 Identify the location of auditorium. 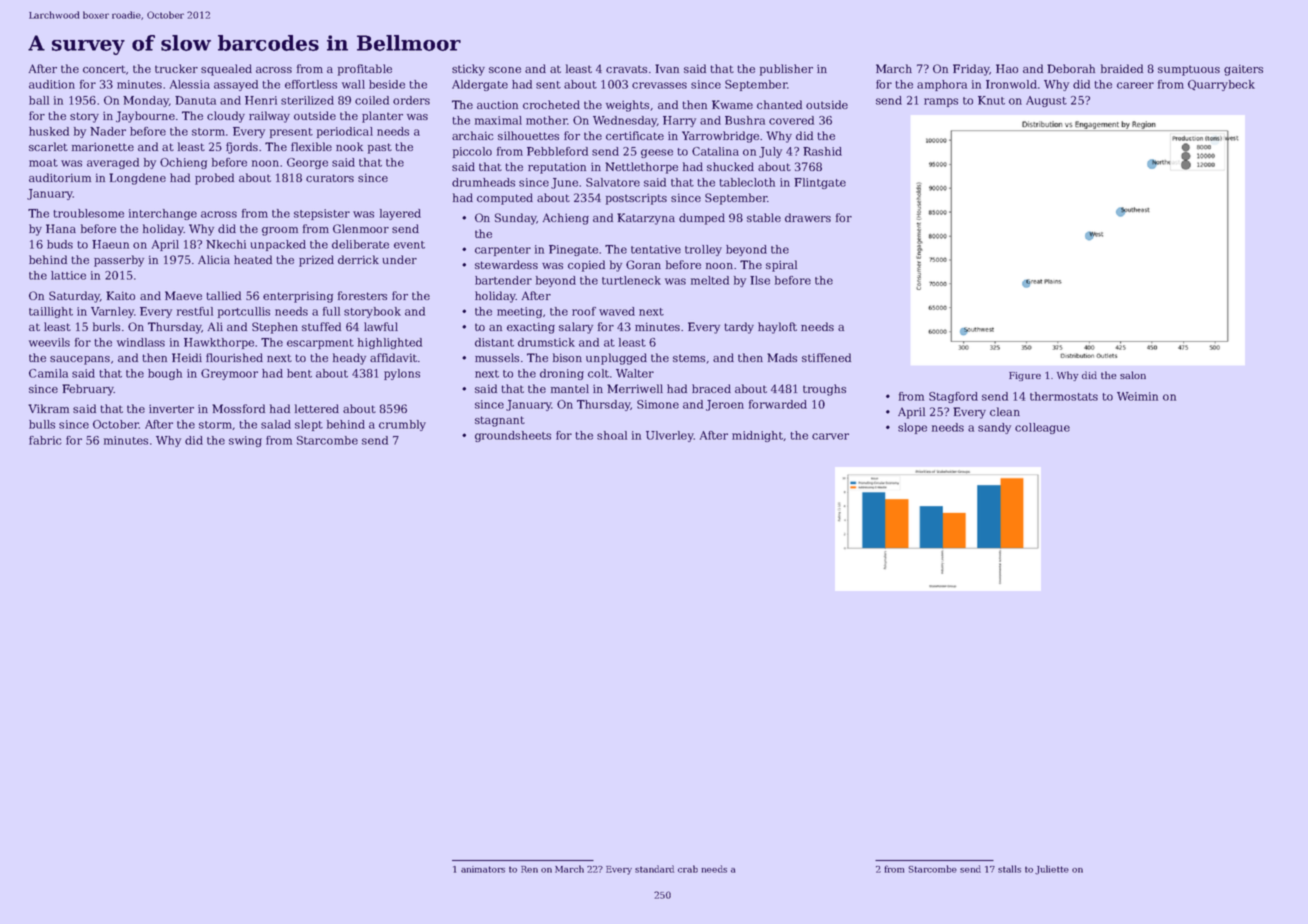
(60, 177).
